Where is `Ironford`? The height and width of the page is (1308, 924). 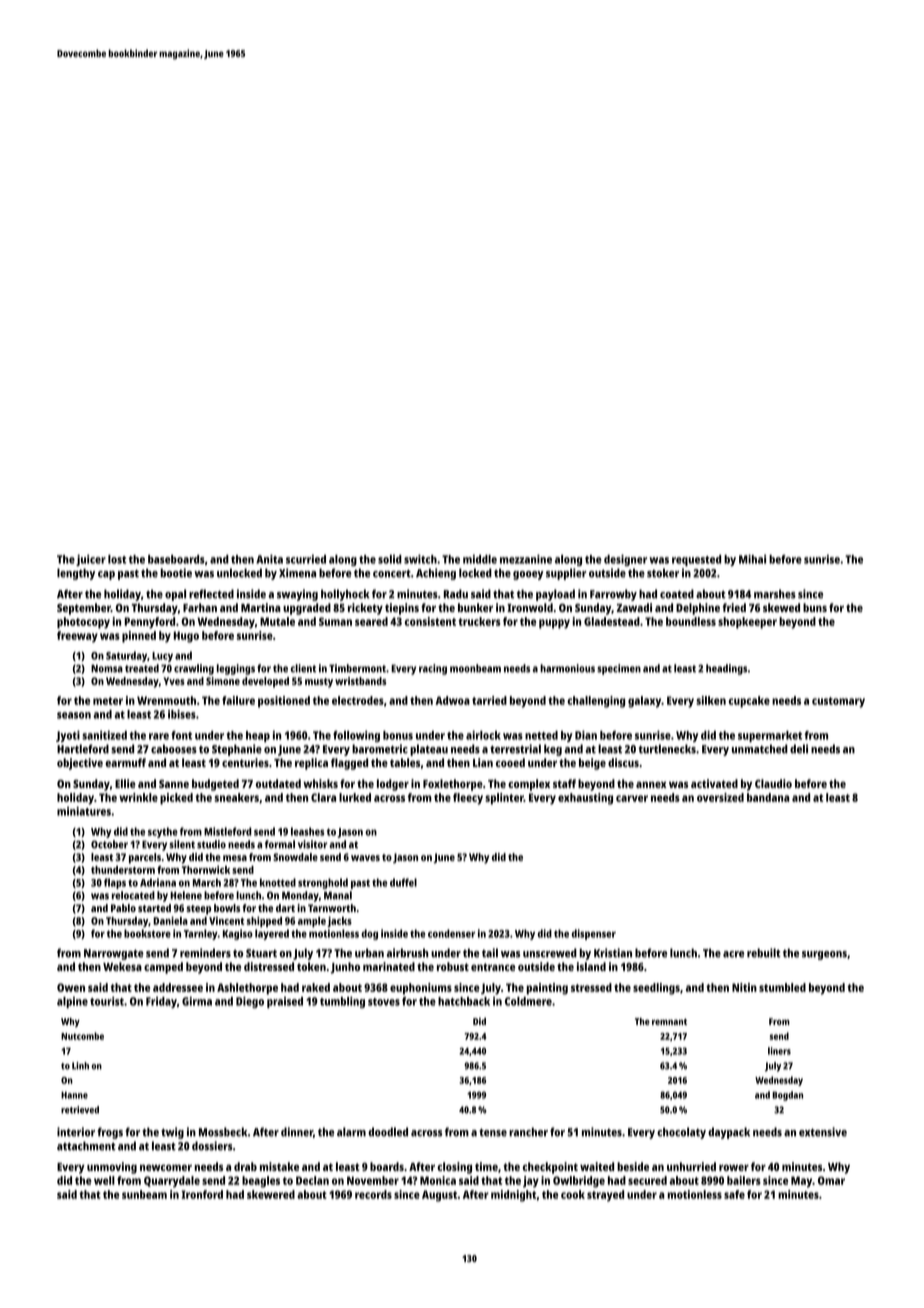
Ironford is located at coordinates (202, 1194).
